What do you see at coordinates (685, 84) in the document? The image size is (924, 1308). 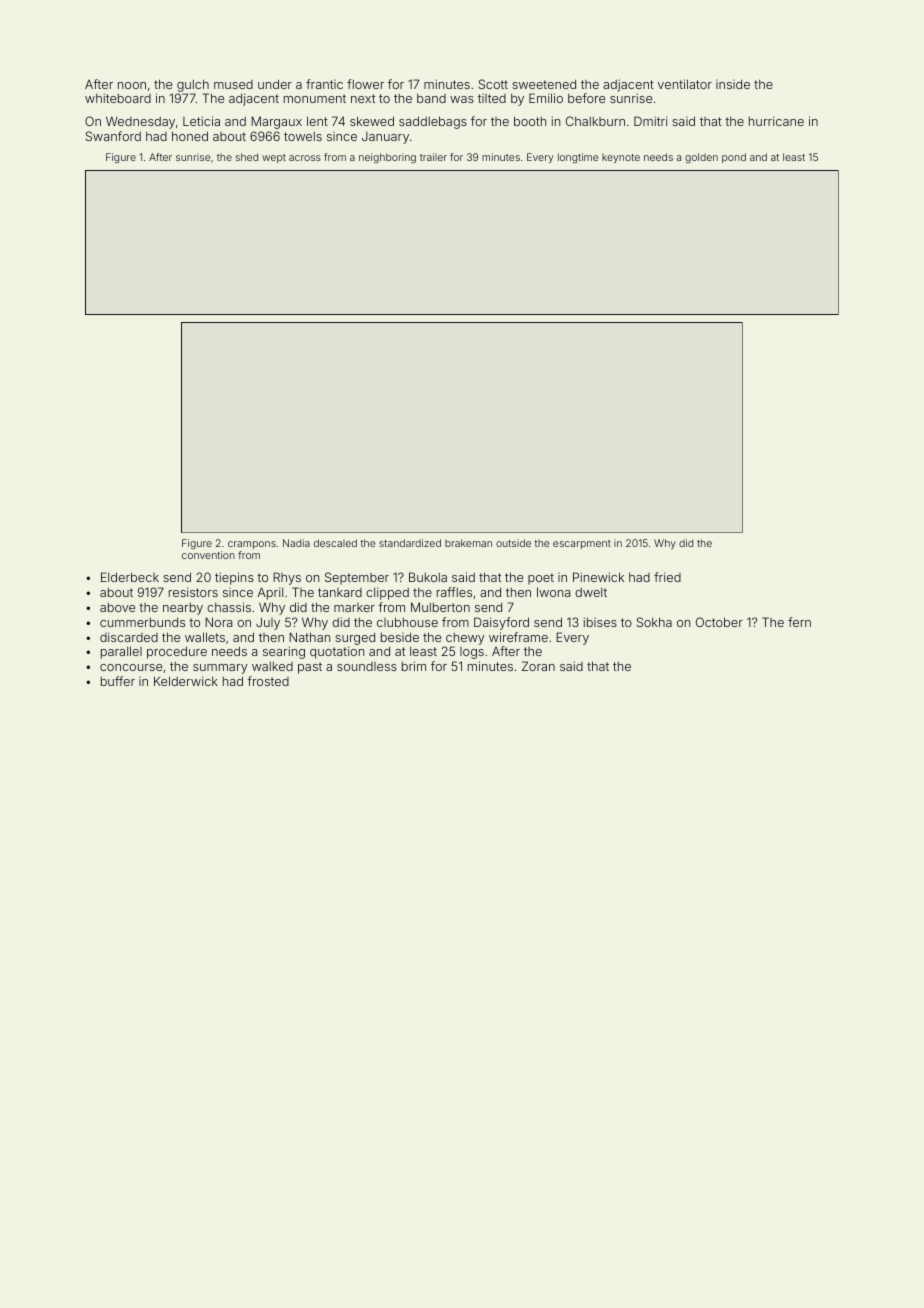 I see `ventilator` at bounding box center [685, 84].
